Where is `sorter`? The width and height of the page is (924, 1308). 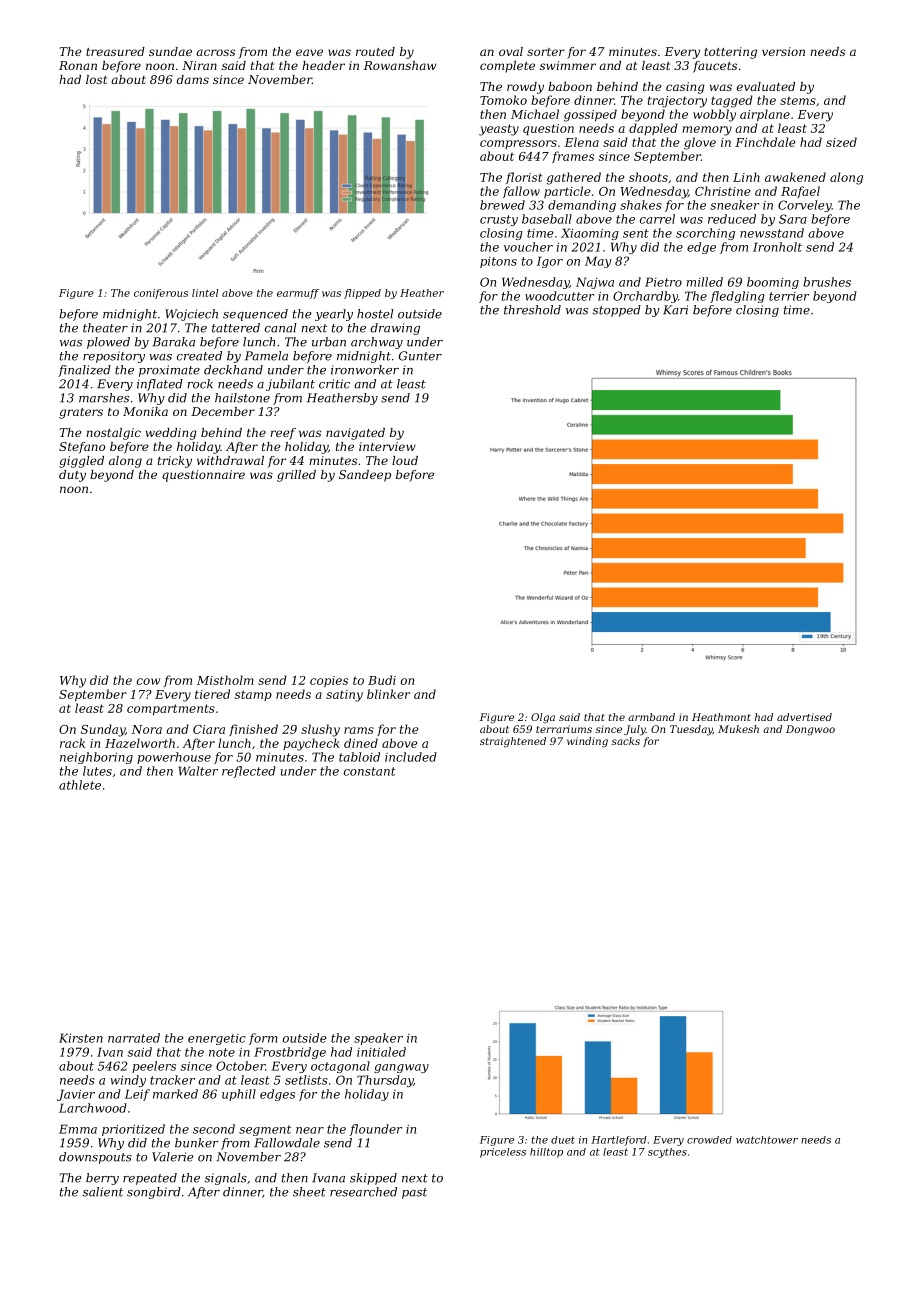
sorter is located at coordinates (546, 52).
